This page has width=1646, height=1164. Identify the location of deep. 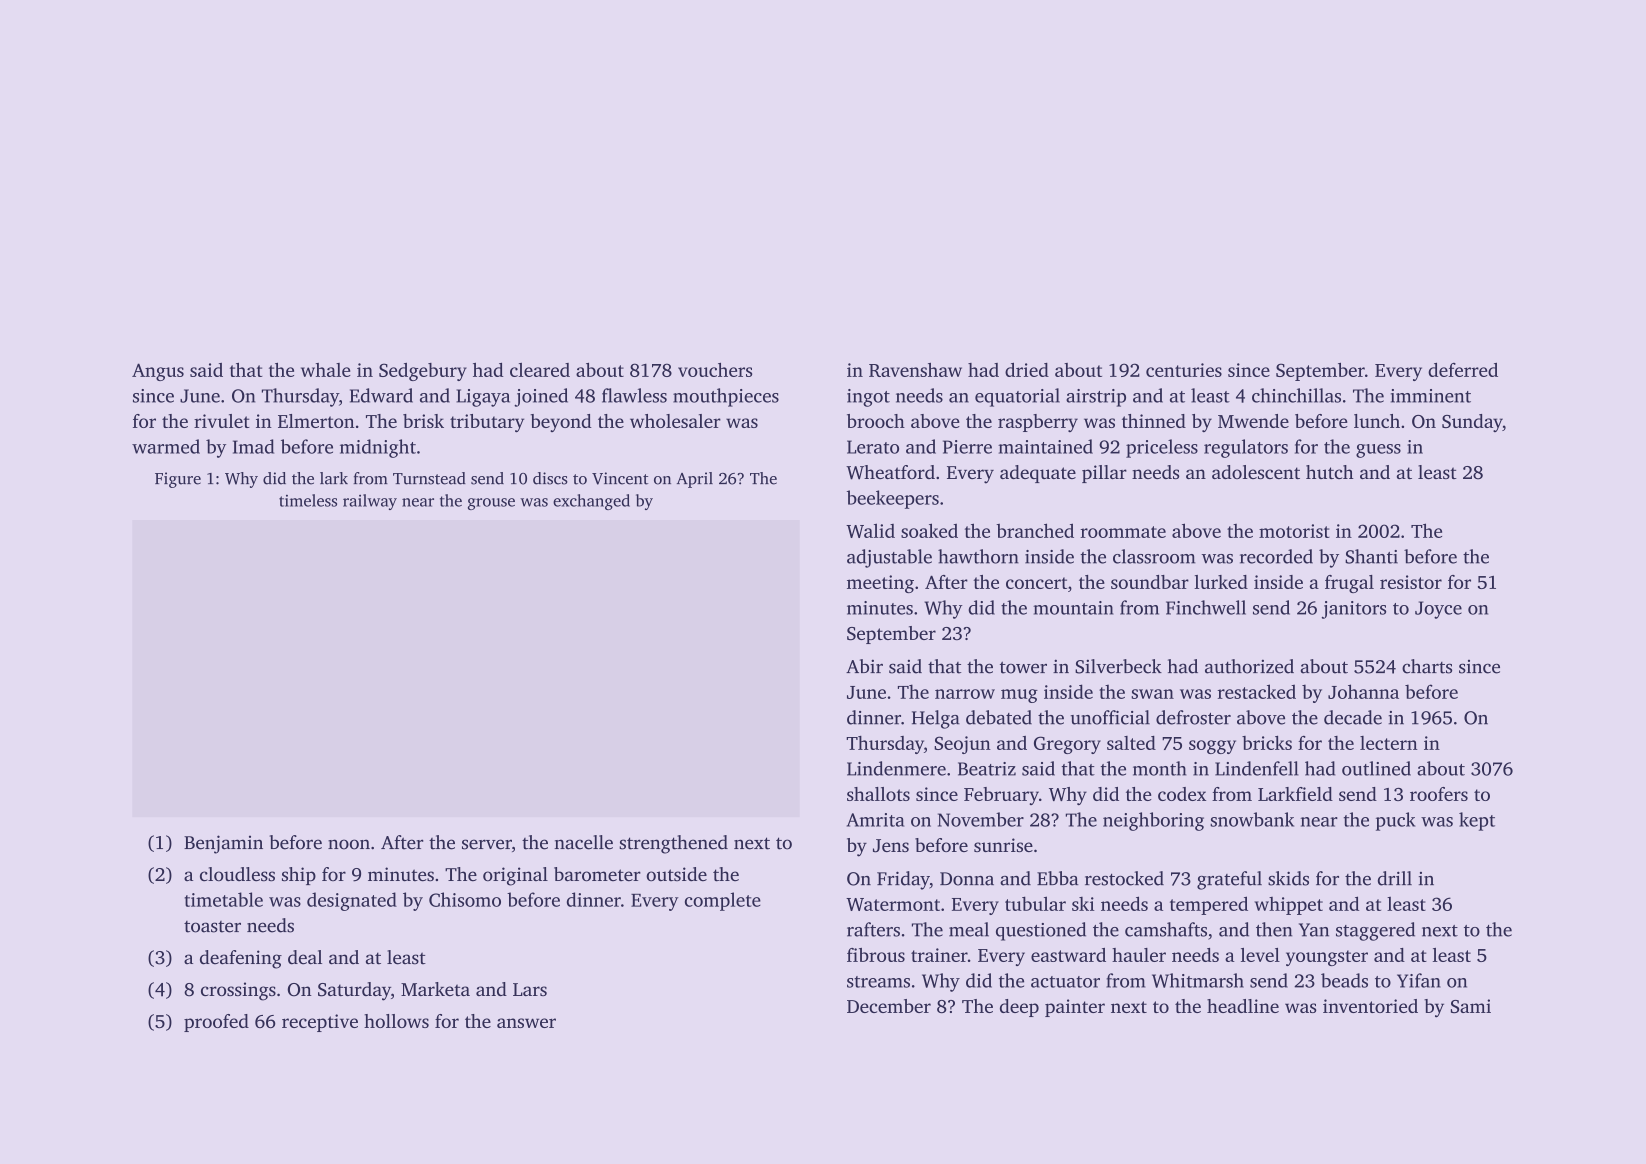
(1019, 1008).
